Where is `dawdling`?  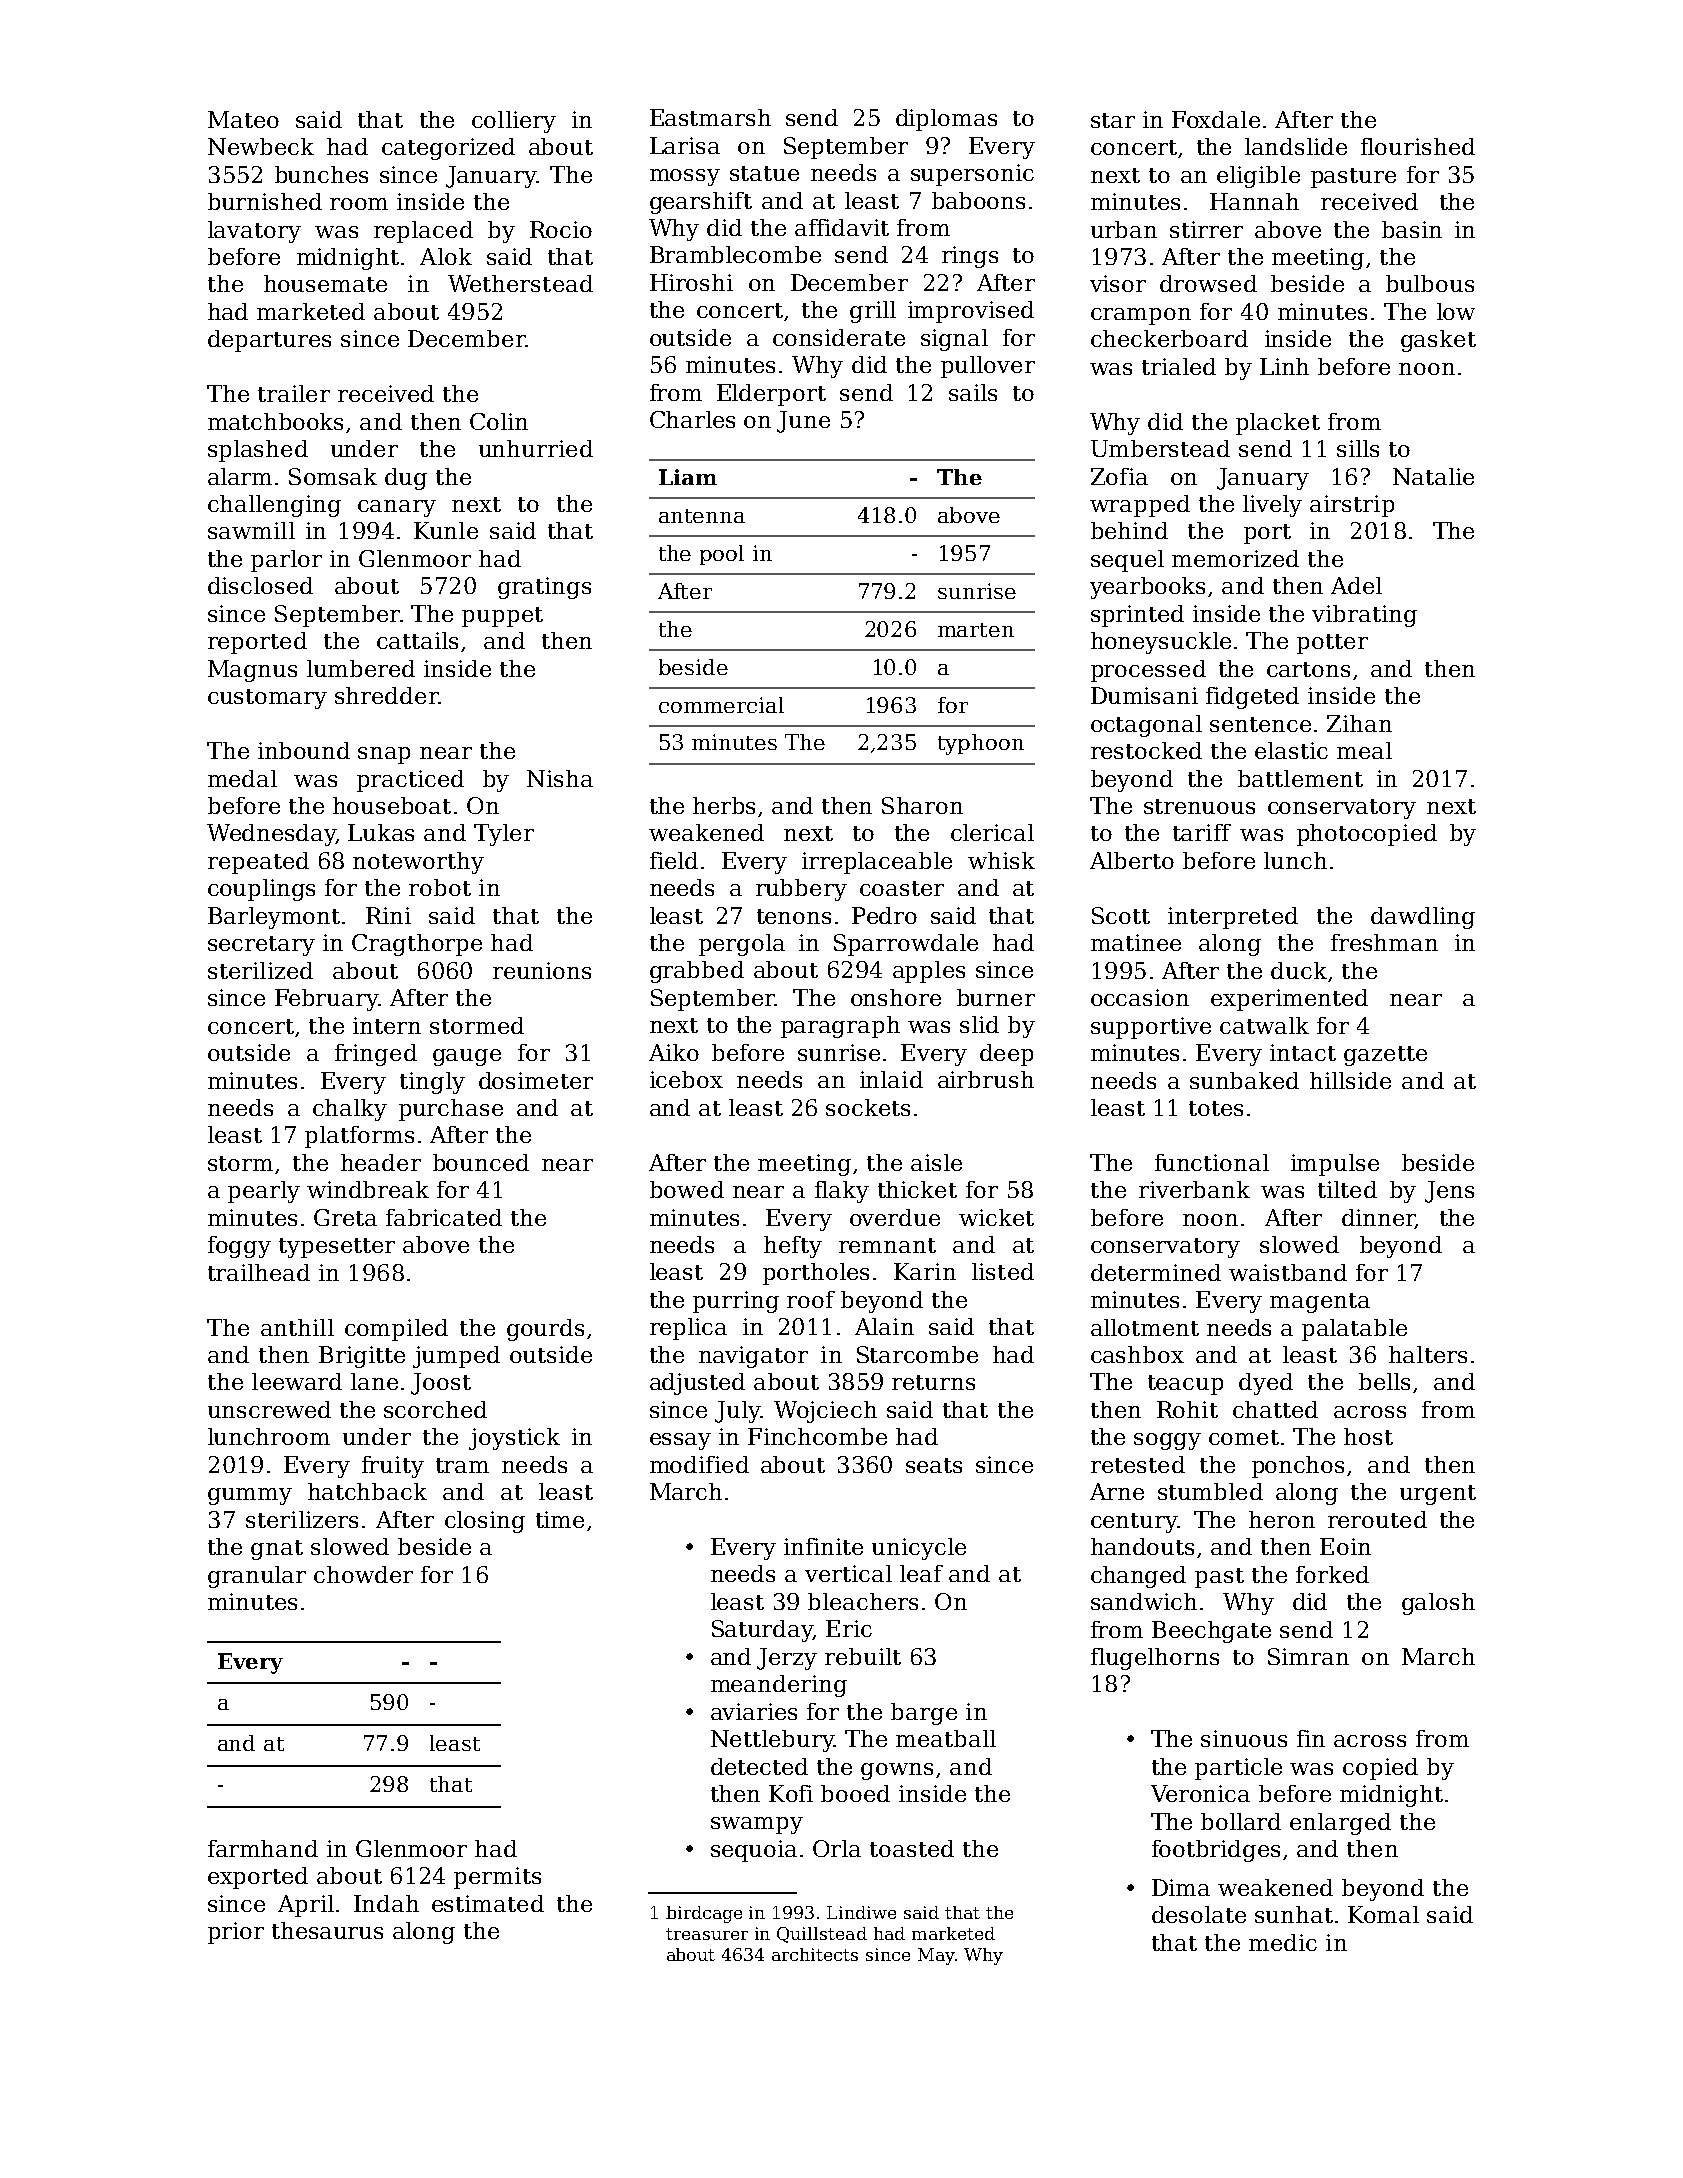 dawdling is located at coordinates (1423, 918).
